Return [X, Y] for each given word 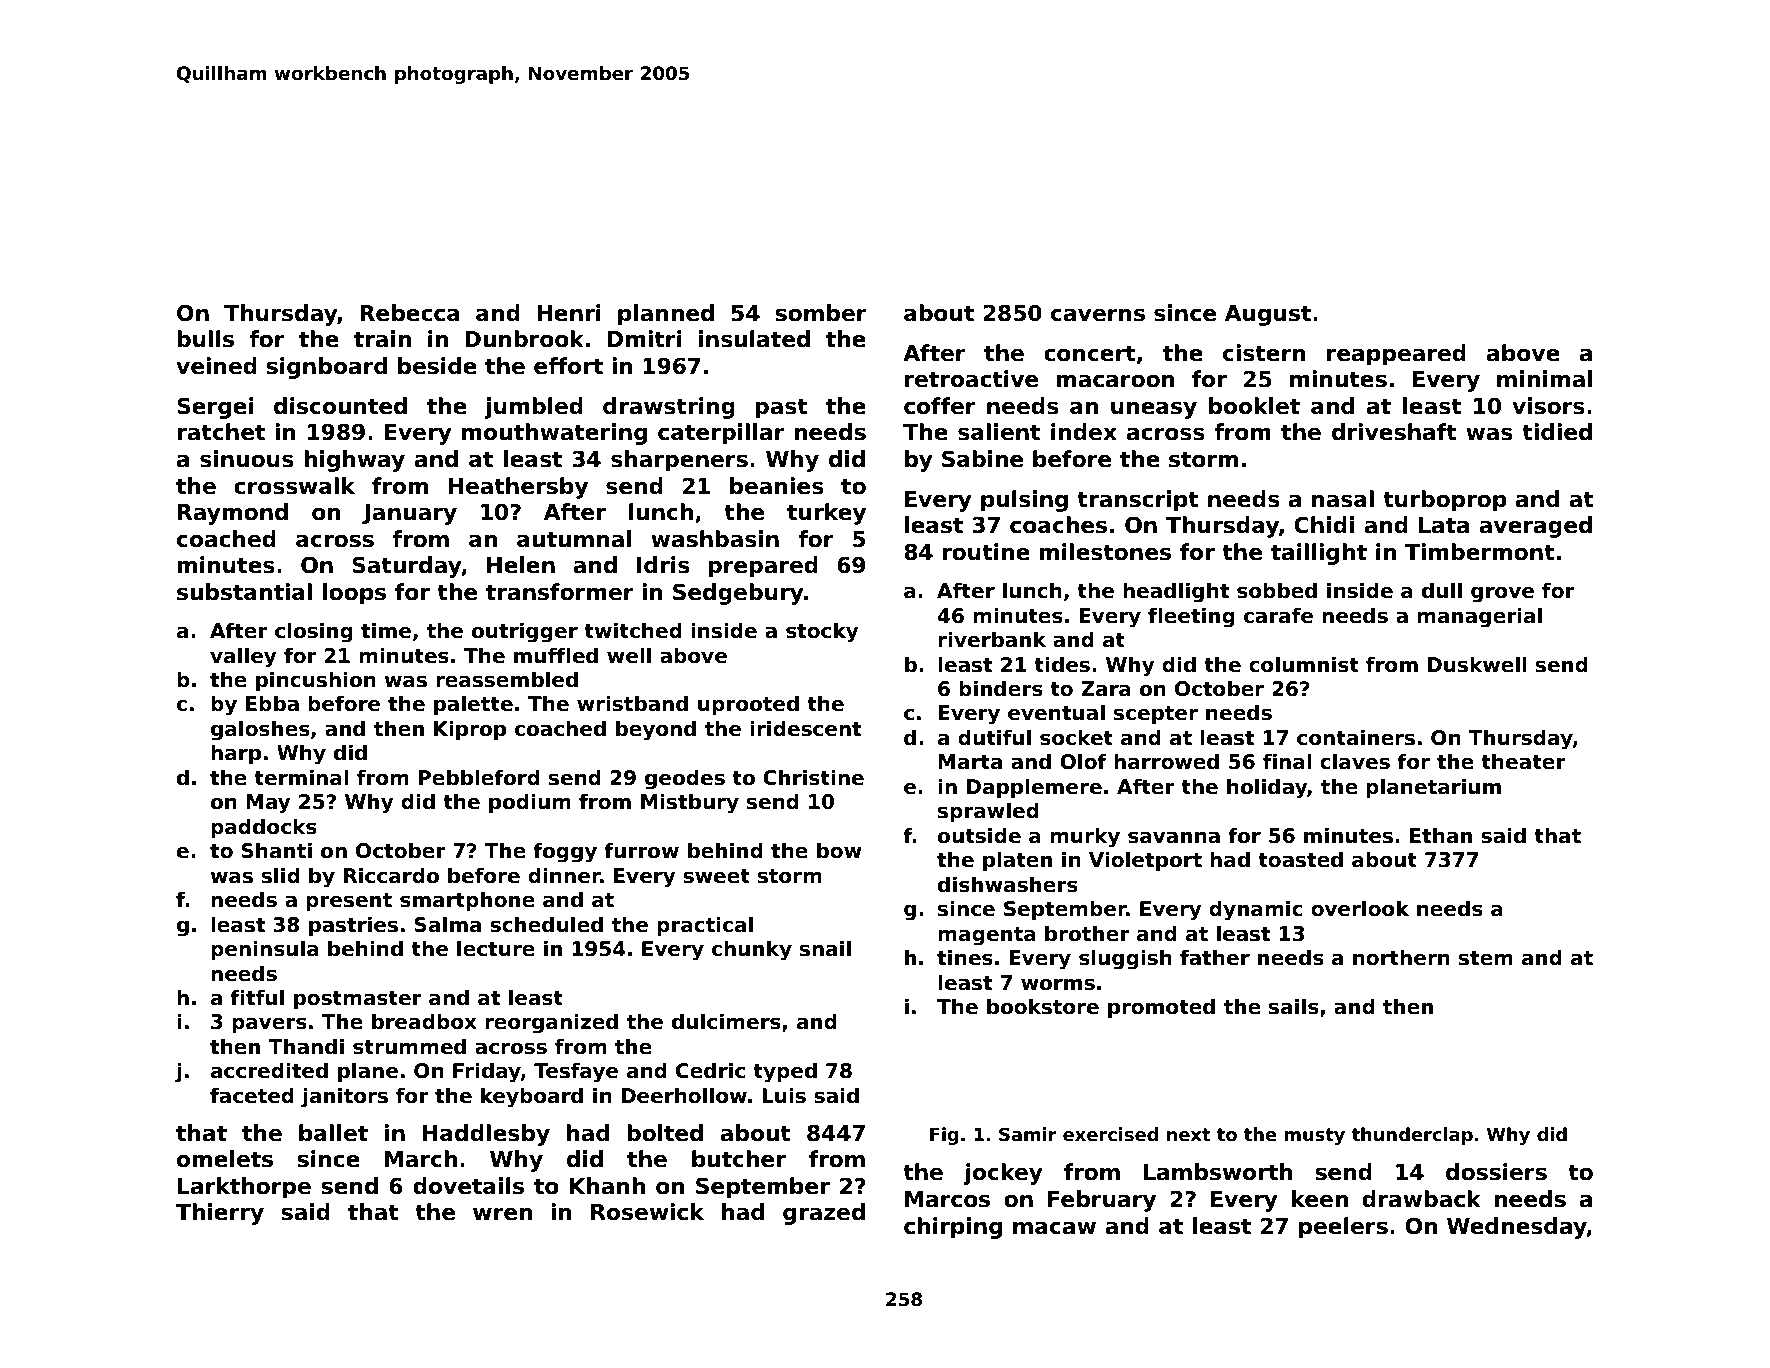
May [268, 804]
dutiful [994, 737]
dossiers [1496, 1172]
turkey [826, 514]
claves [1355, 761]
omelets [225, 1159]
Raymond [233, 514]
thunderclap [1412, 1136]
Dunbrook [524, 339]
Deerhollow [684, 1095]
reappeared [1396, 355]
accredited [269, 1070]
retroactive [971, 379]
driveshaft [1394, 432]
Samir [1028, 1134]
